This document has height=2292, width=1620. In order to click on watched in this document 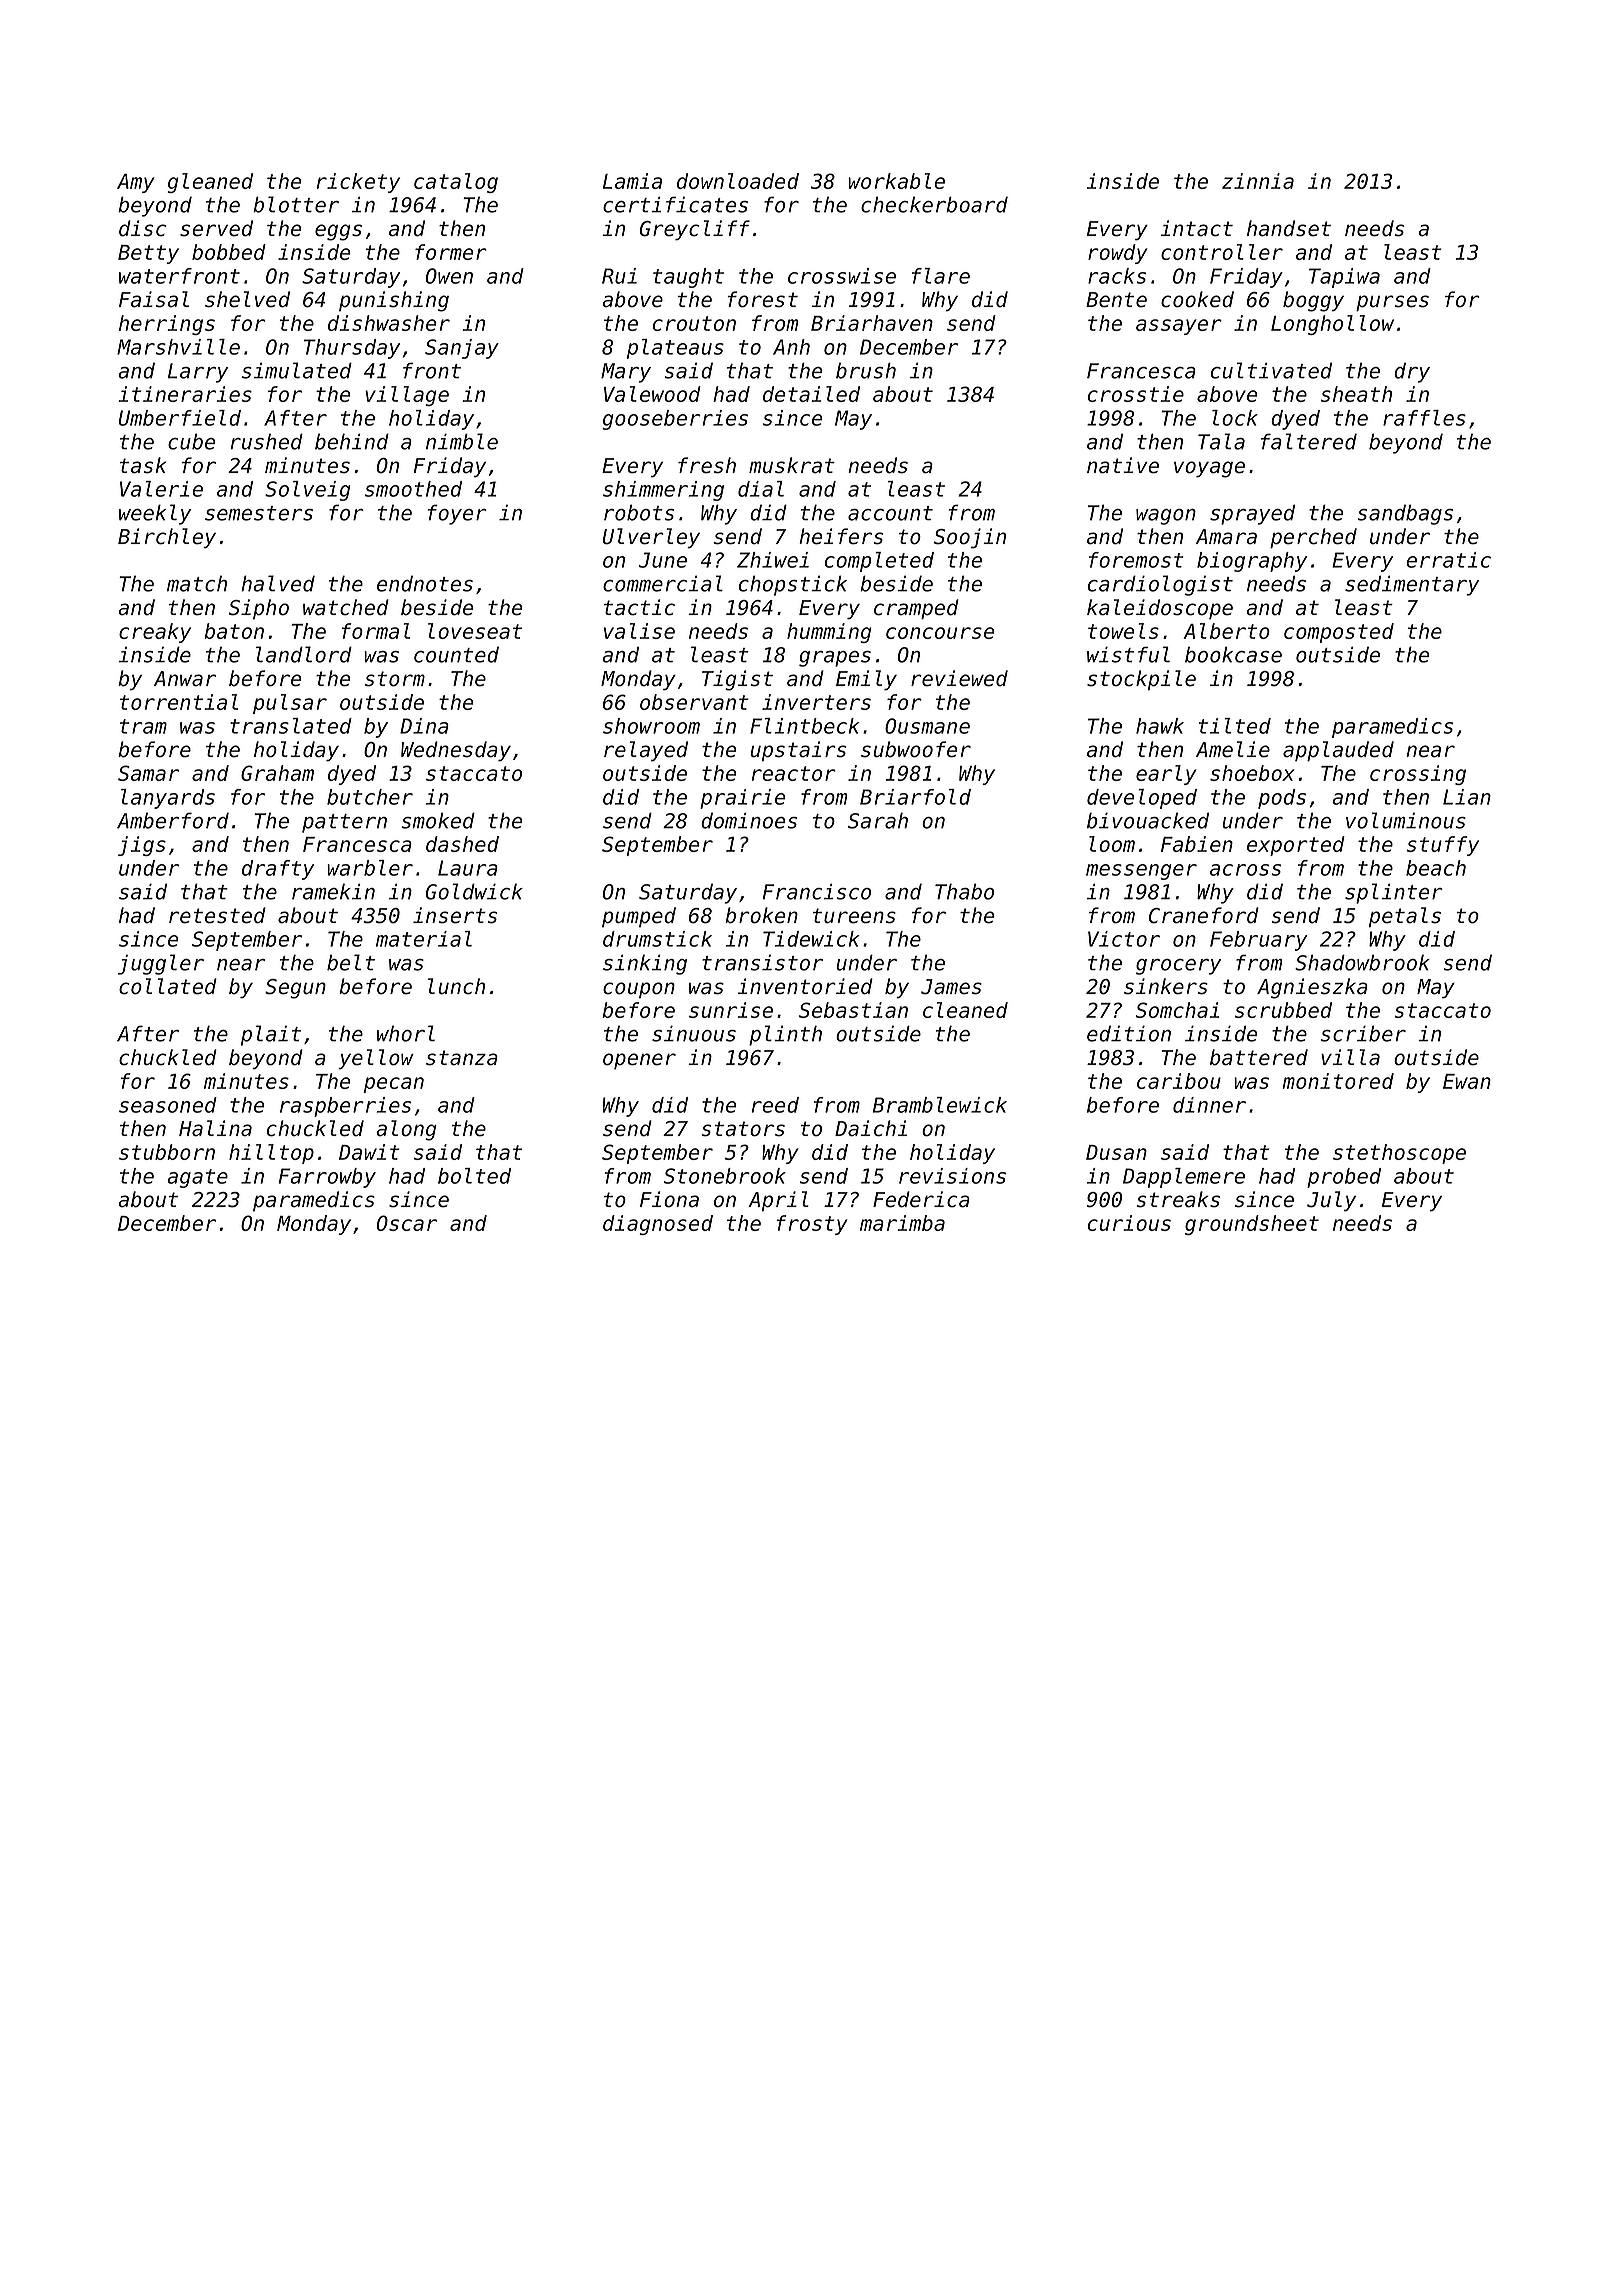, I will do `click(346, 607)`.
